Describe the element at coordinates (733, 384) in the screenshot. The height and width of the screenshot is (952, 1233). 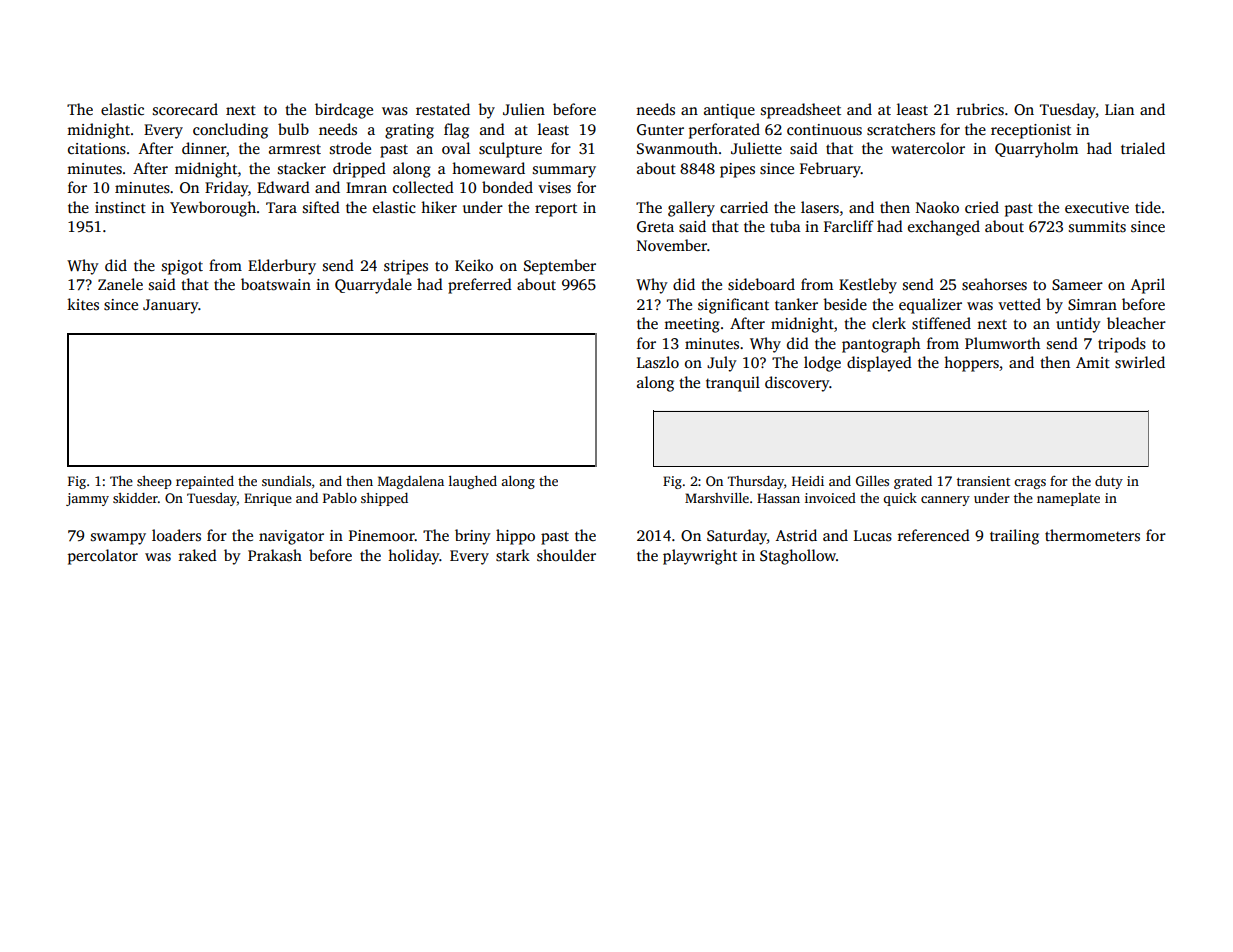
I see `tranquil` at that location.
